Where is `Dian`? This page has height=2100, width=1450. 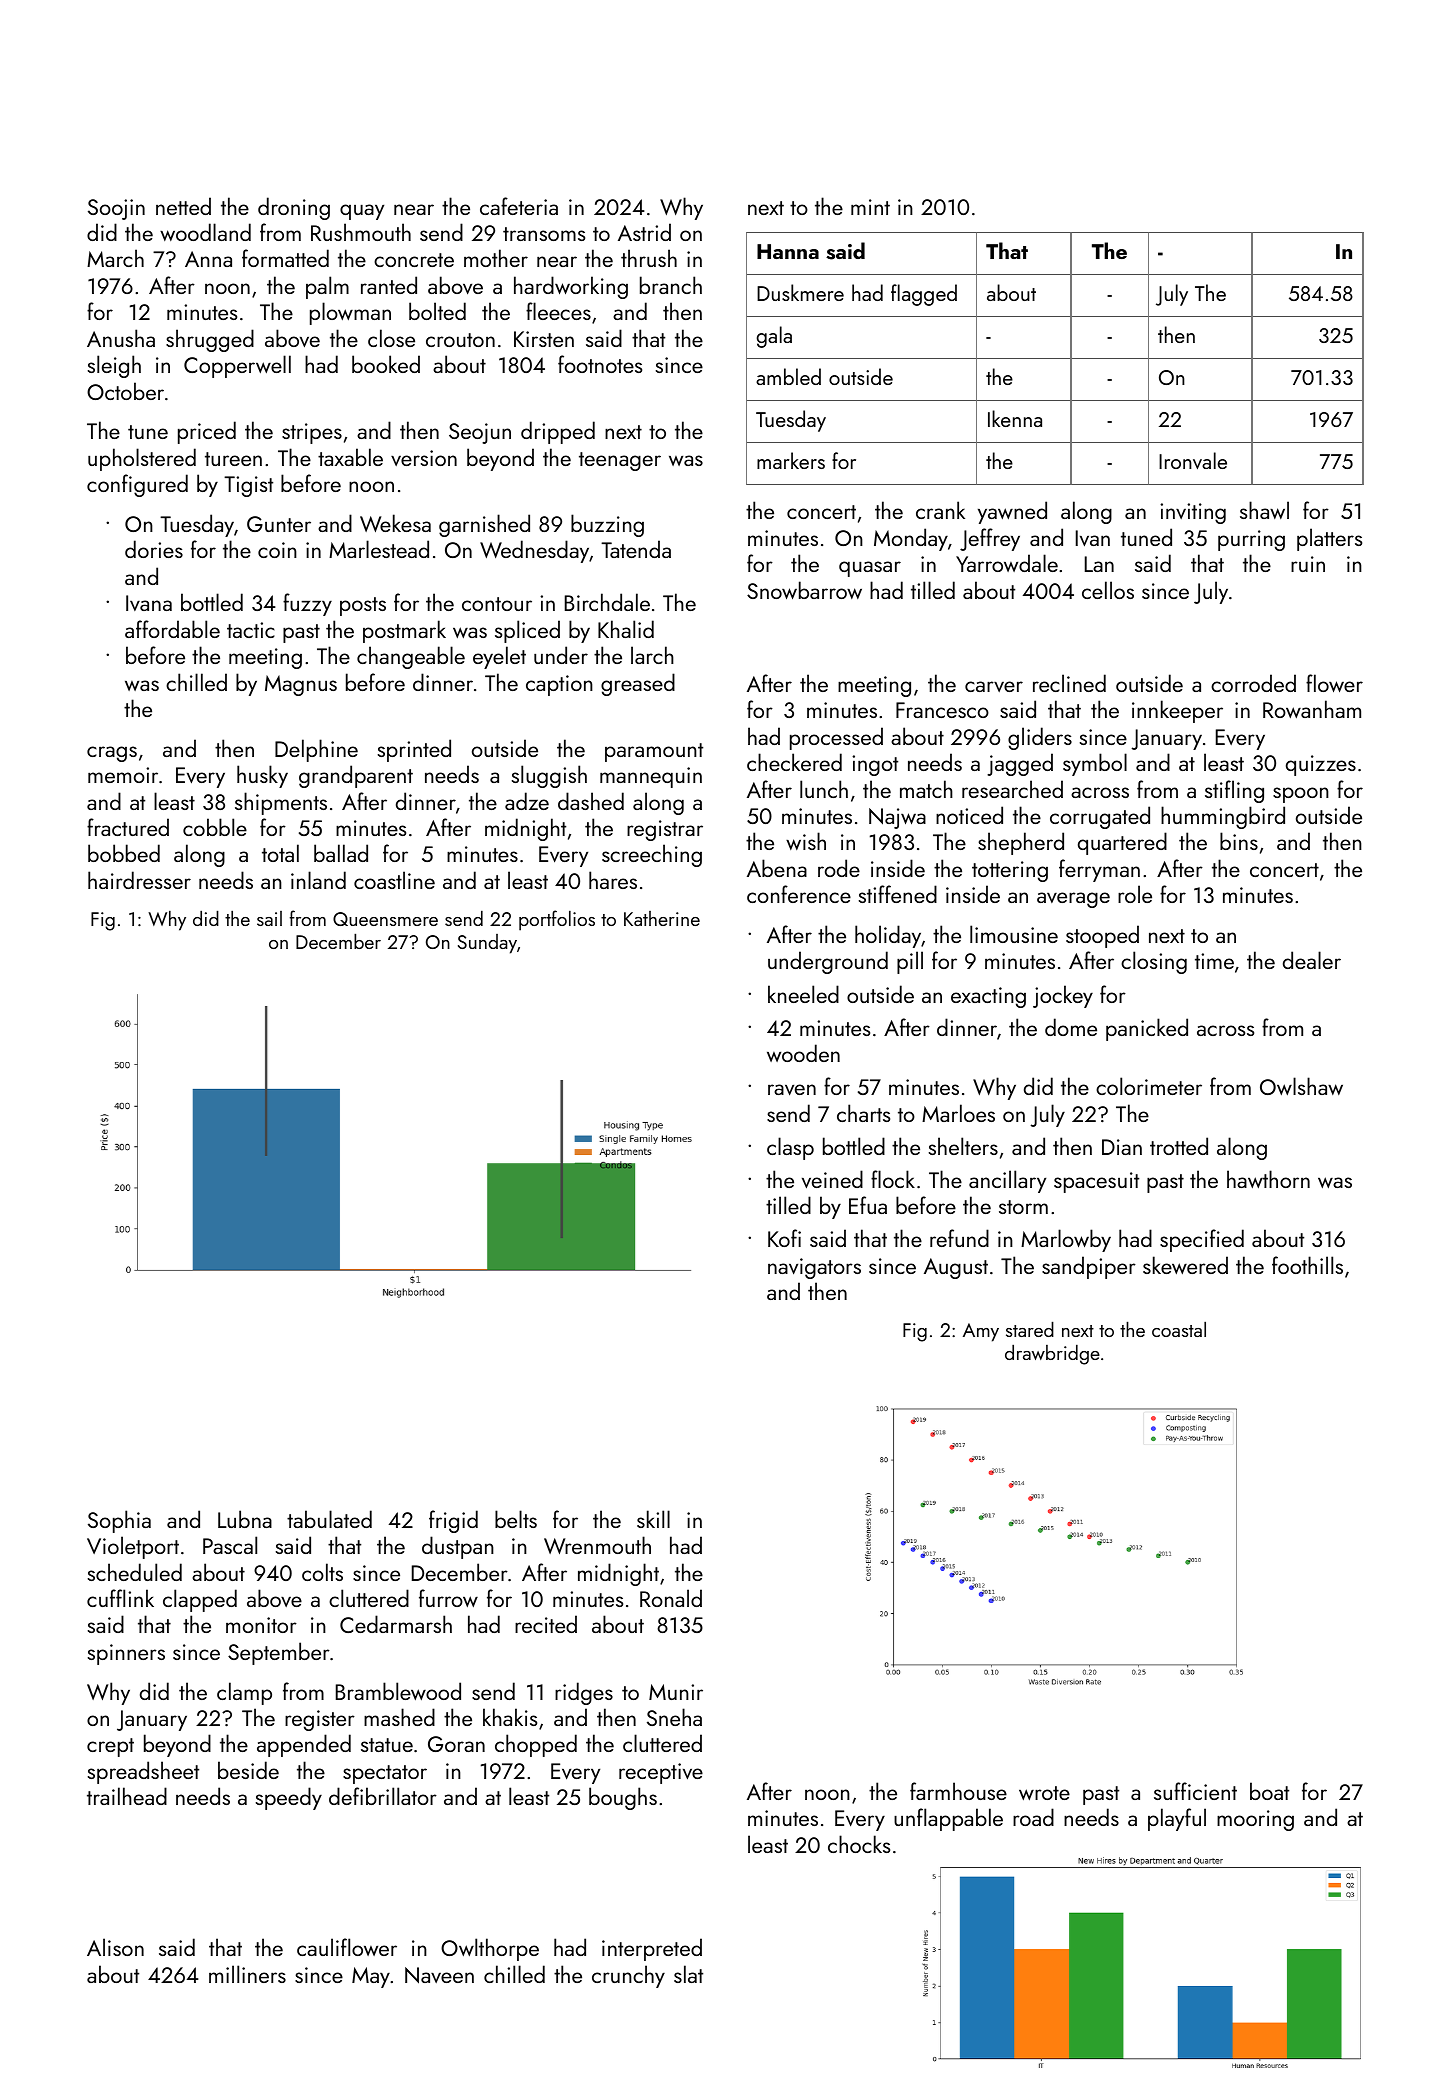 Dian is located at coordinates (1122, 1147).
